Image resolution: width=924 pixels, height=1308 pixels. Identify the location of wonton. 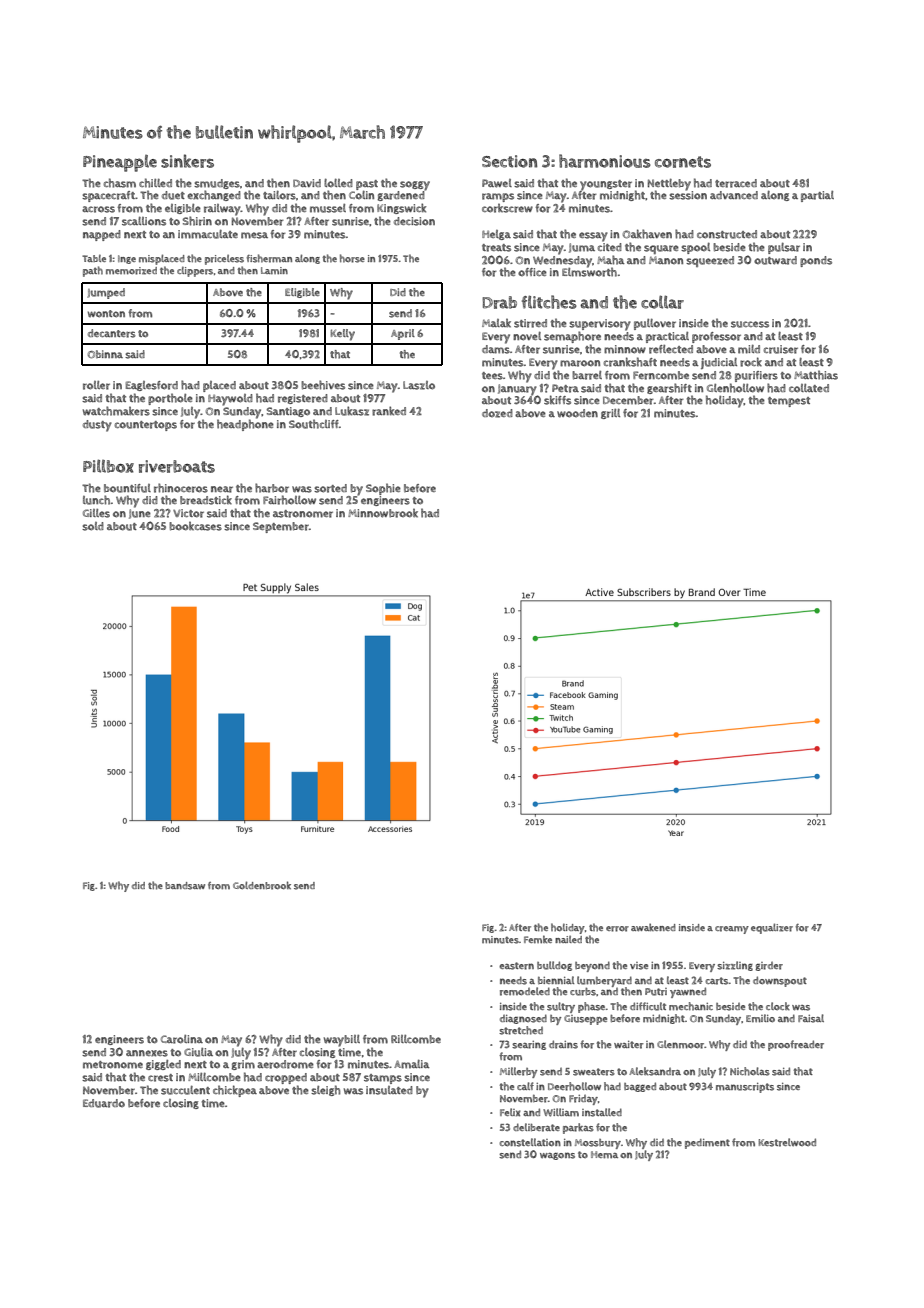
(106, 314).
